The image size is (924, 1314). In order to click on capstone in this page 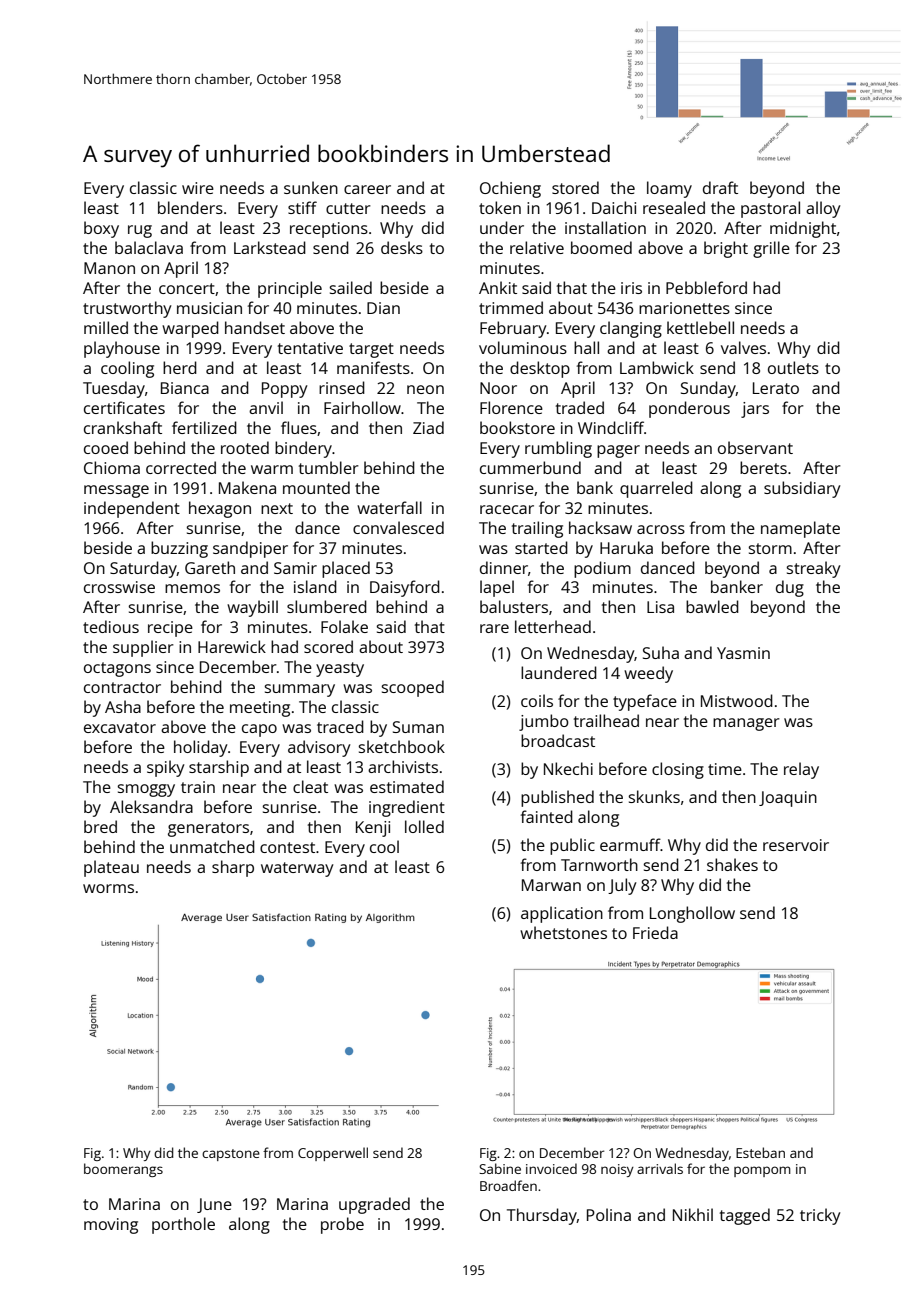, I will do `click(231, 1155)`.
